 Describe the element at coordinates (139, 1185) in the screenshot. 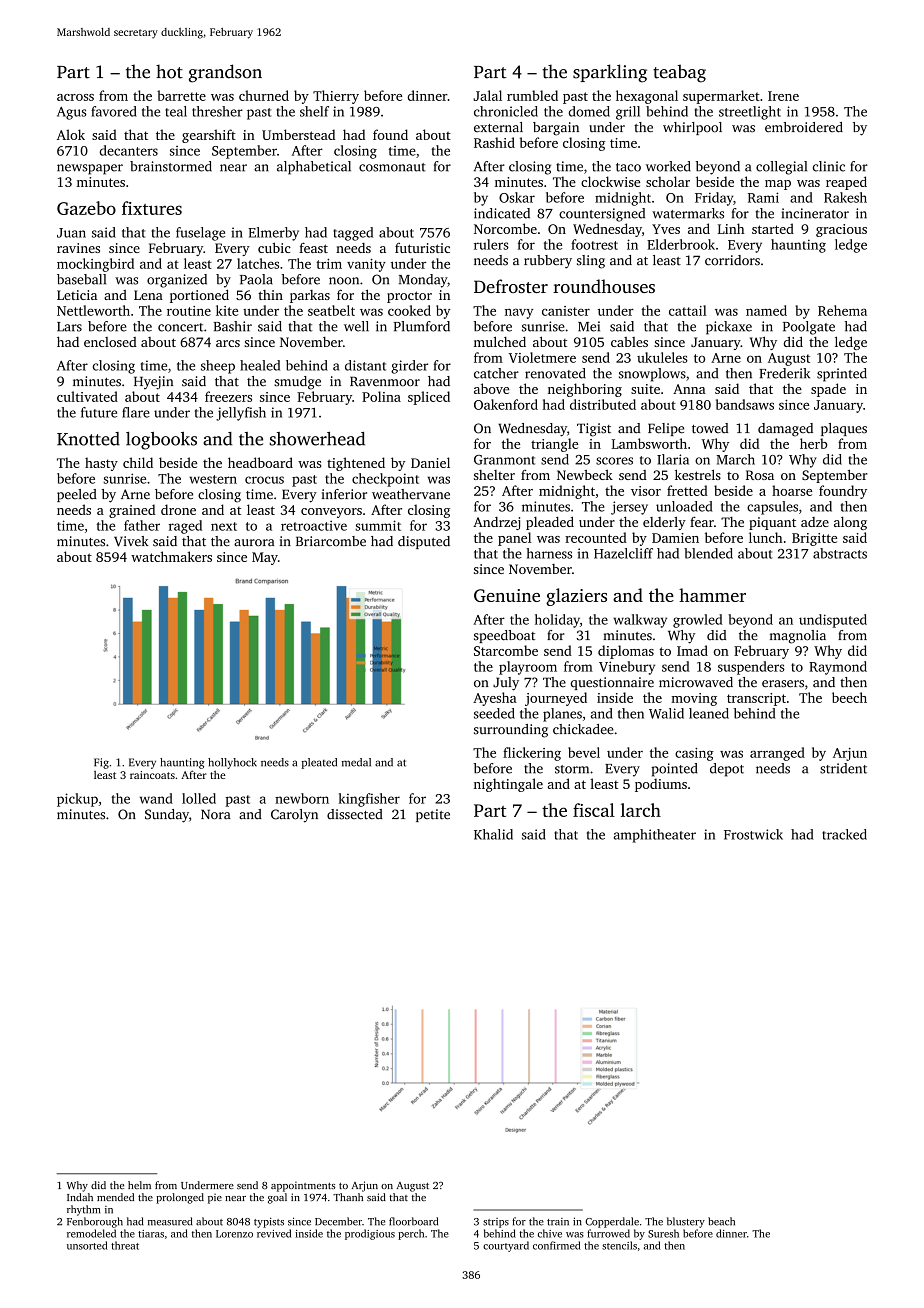

I see `helm` at that location.
